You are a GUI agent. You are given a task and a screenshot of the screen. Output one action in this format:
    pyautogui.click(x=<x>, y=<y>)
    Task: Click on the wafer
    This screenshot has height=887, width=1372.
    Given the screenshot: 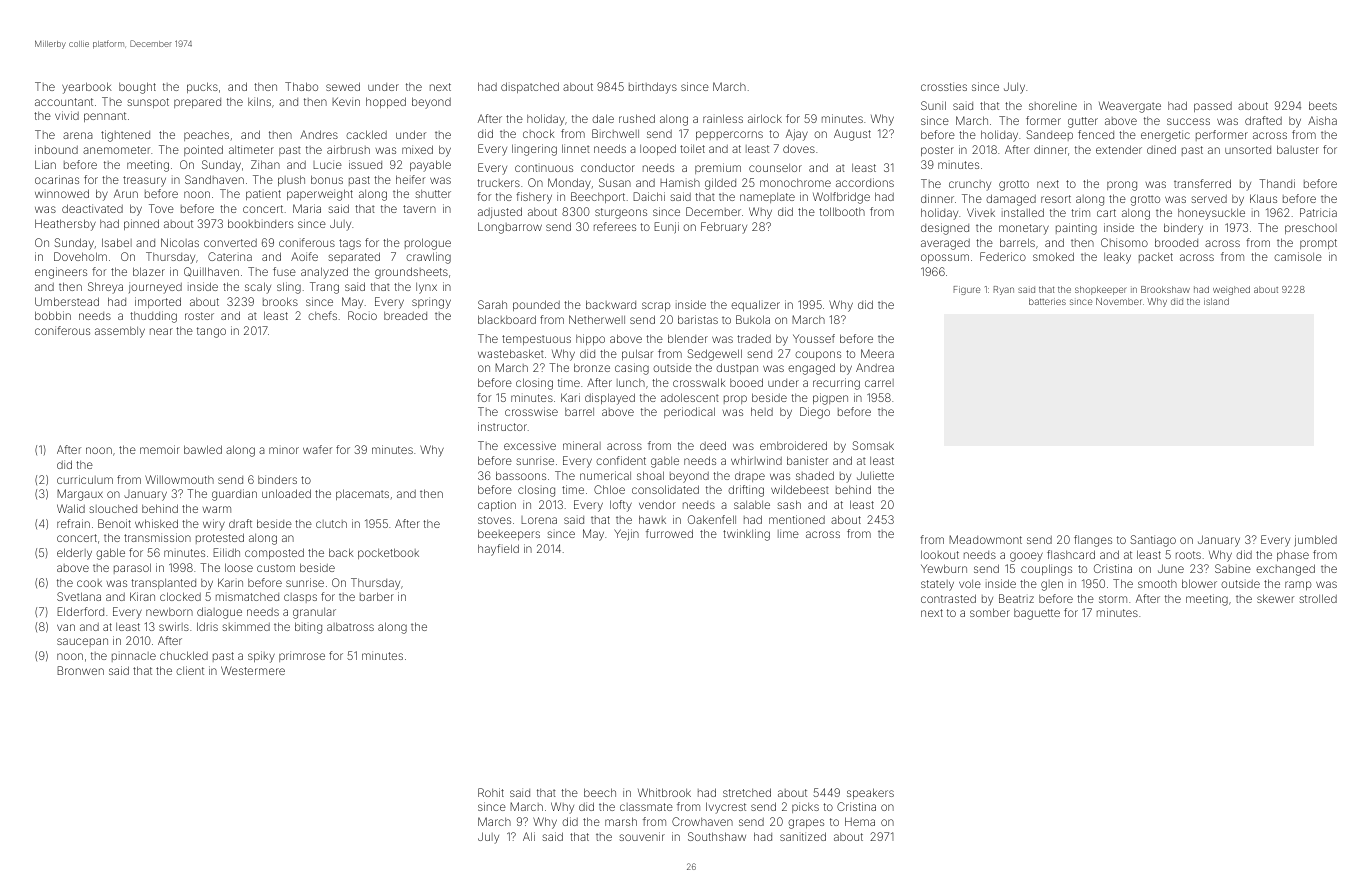 What is the action you would take?
    pyautogui.click(x=317, y=449)
